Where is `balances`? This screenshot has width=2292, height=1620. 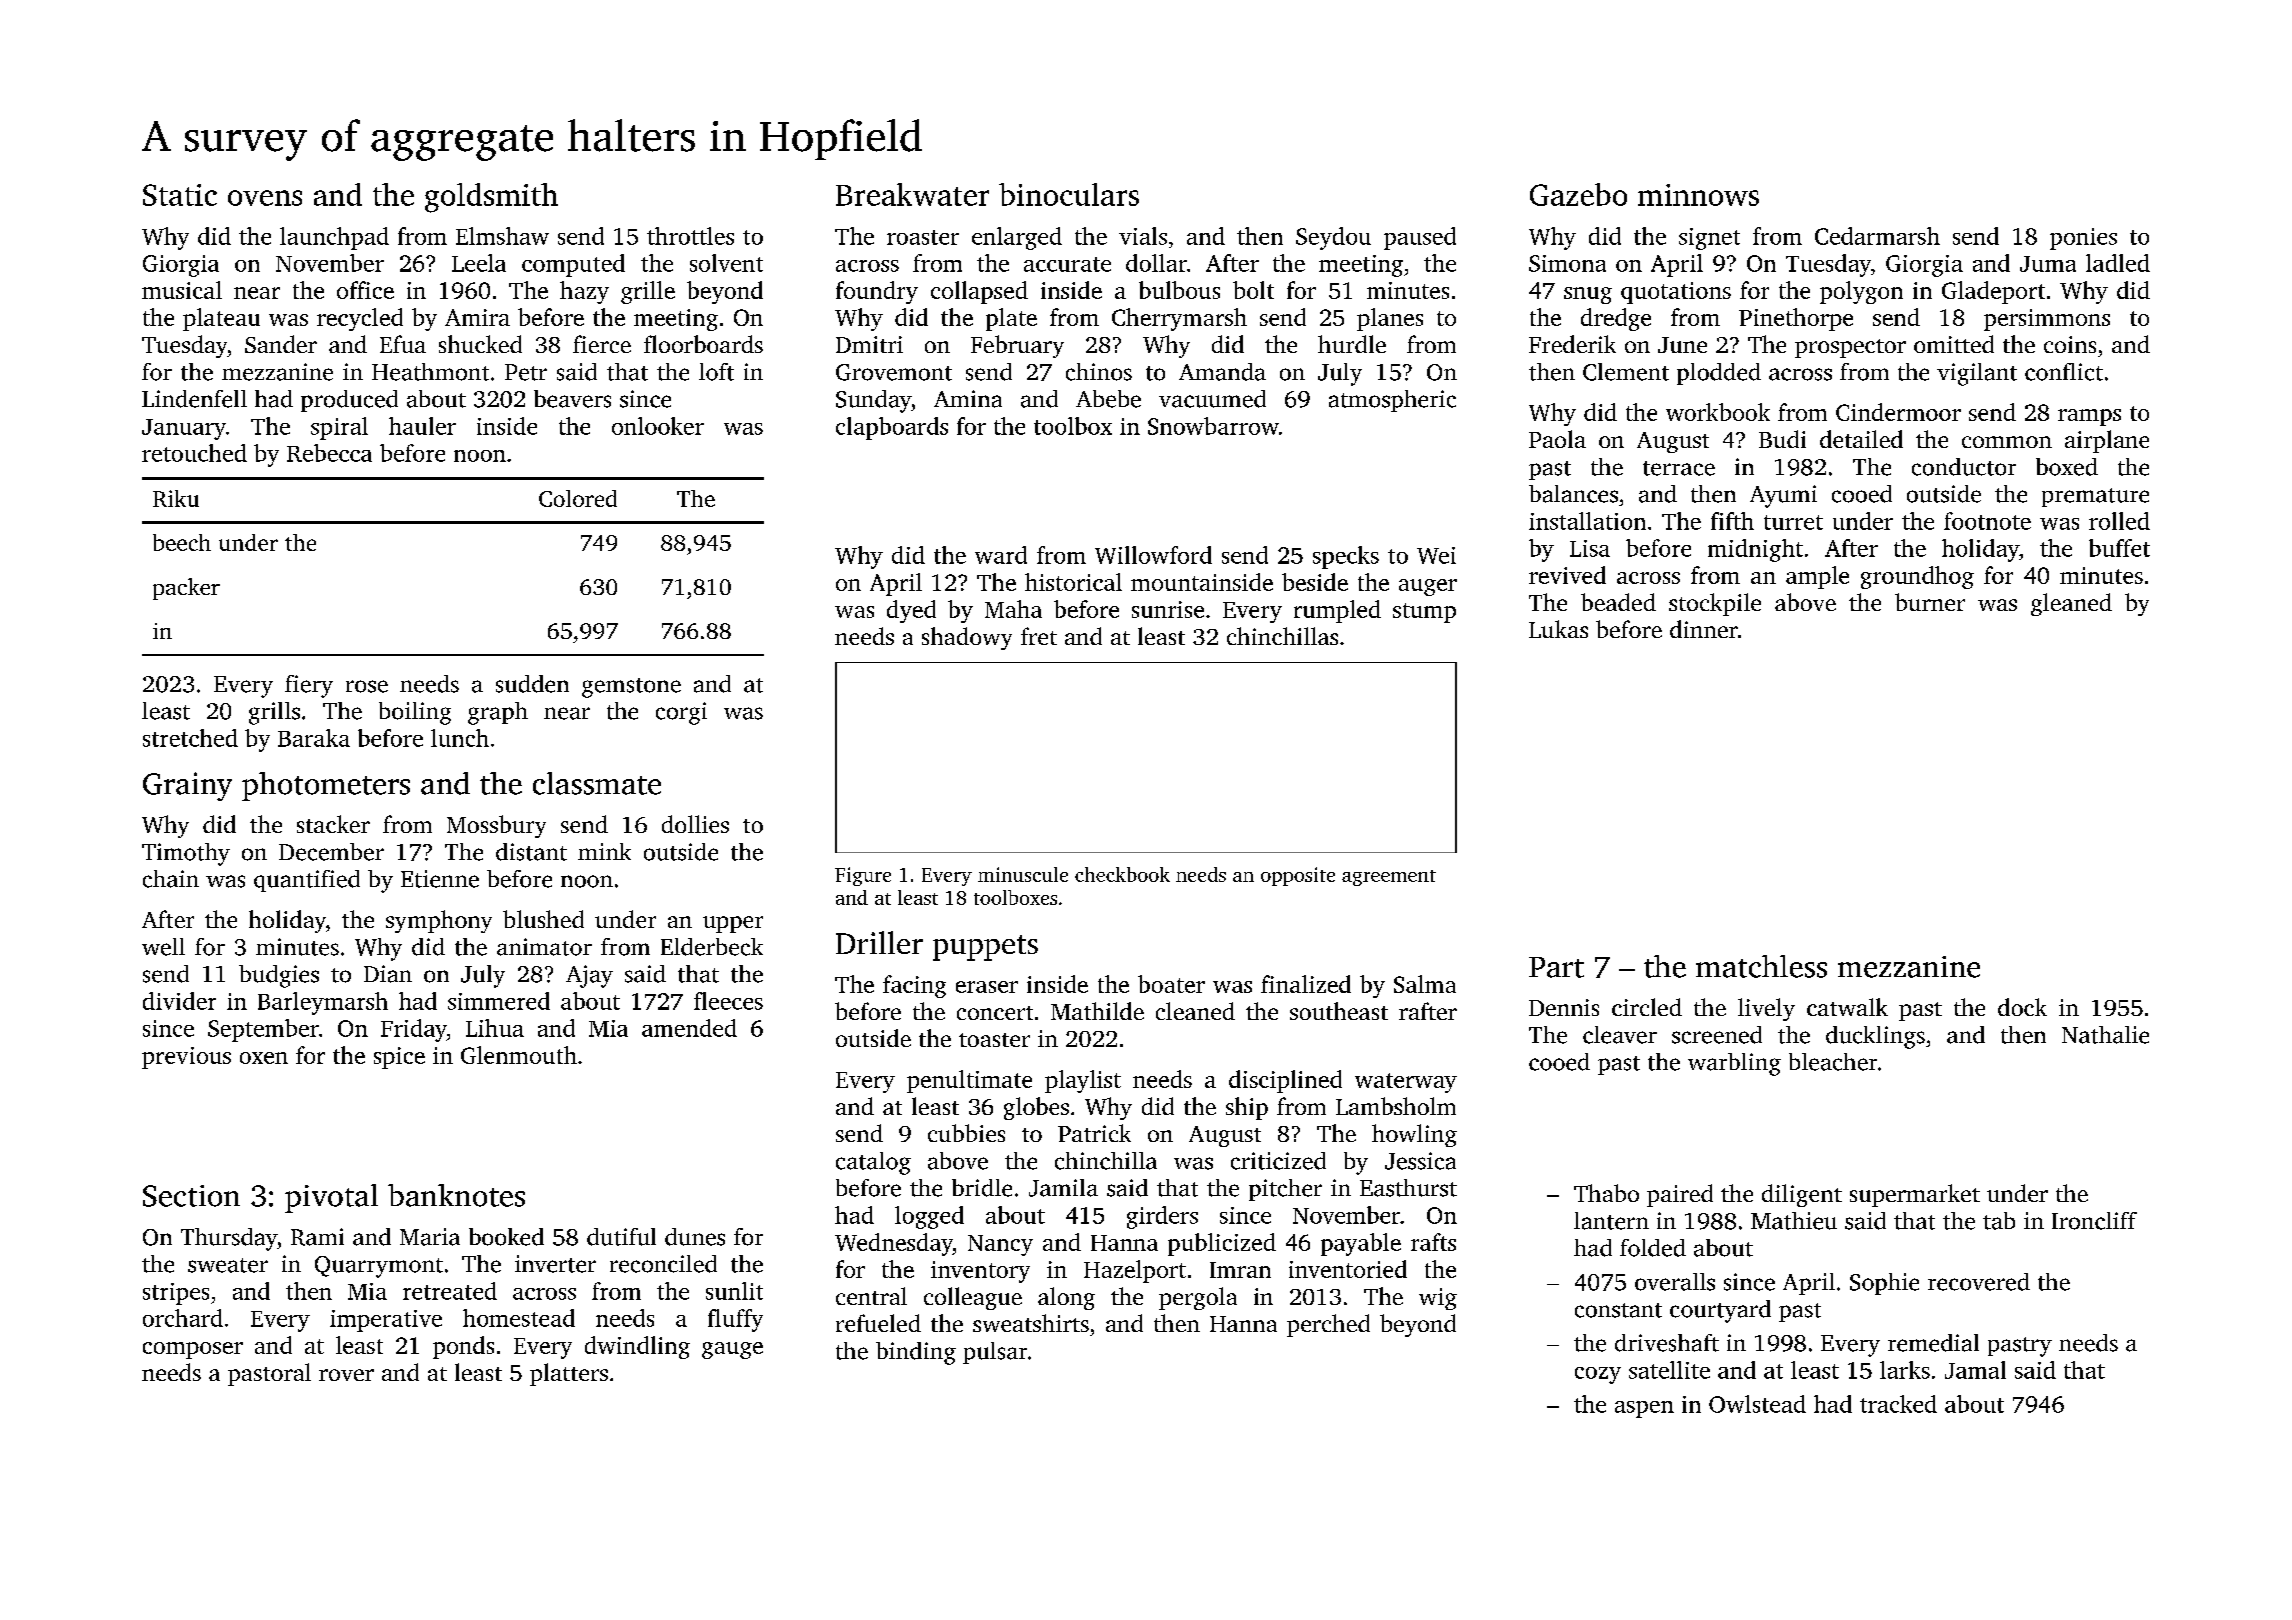
balances is located at coordinates (1573, 494).
